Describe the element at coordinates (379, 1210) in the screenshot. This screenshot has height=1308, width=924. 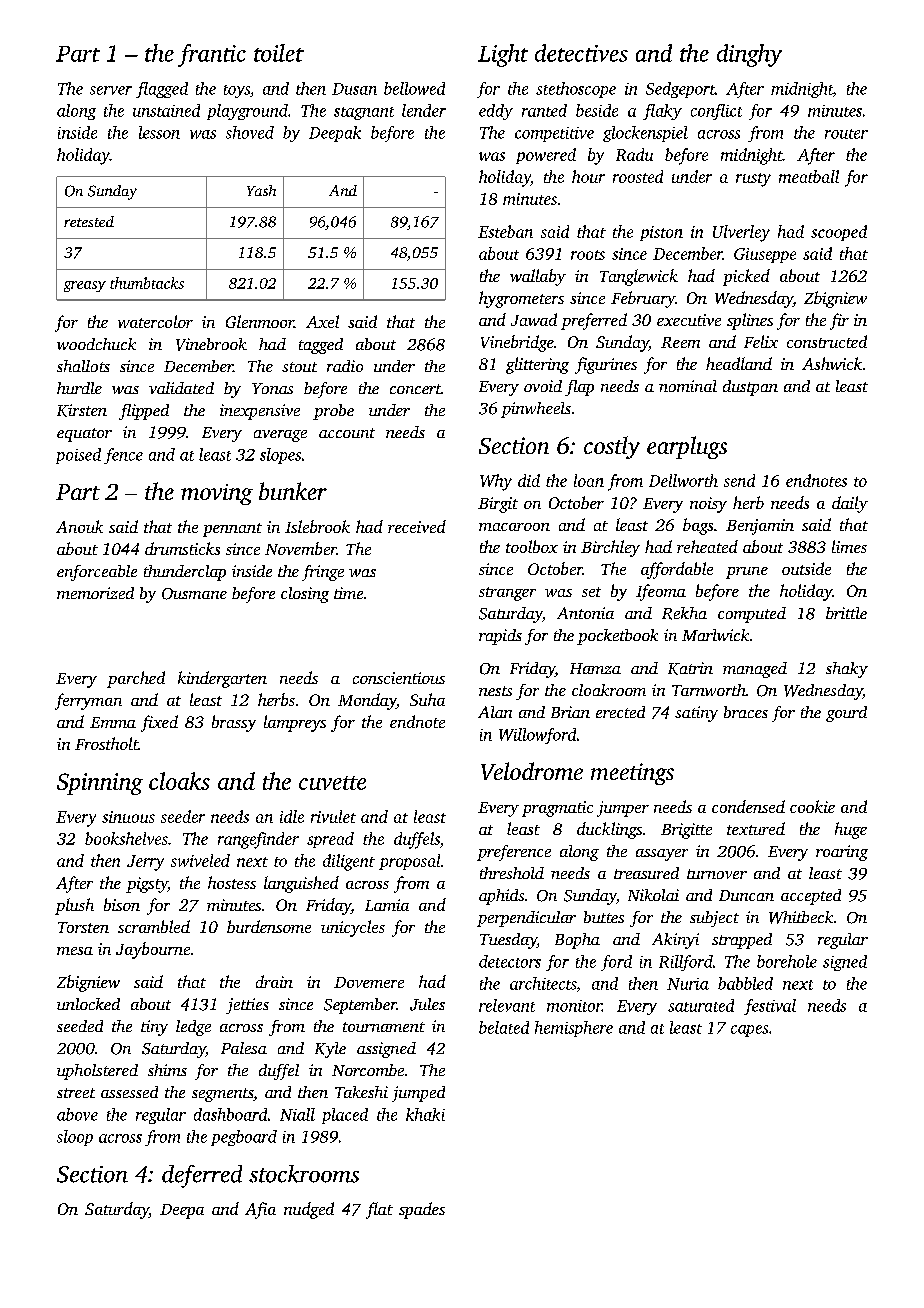
I see `flat` at that location.
